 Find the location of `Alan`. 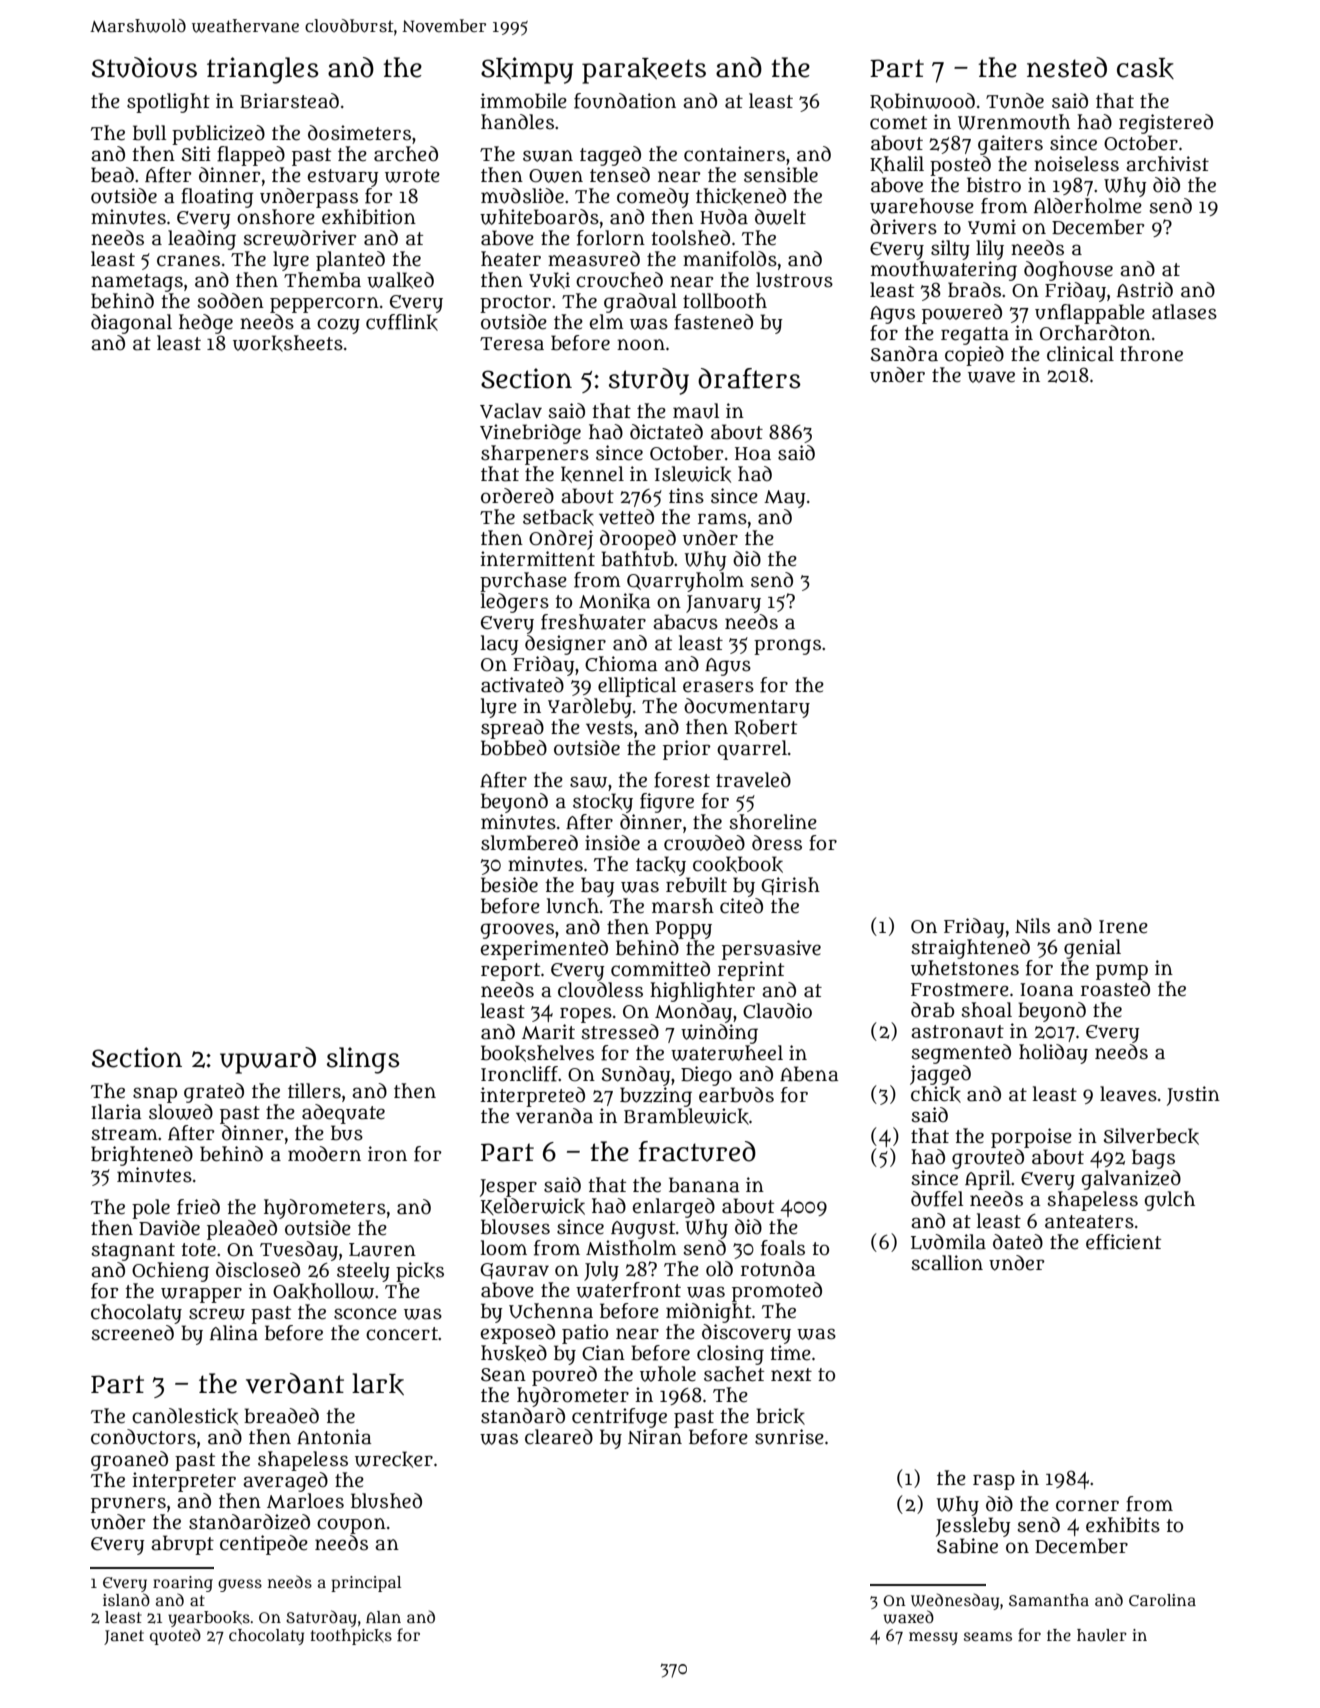

Alan is located at coordinates (383, 1617).
